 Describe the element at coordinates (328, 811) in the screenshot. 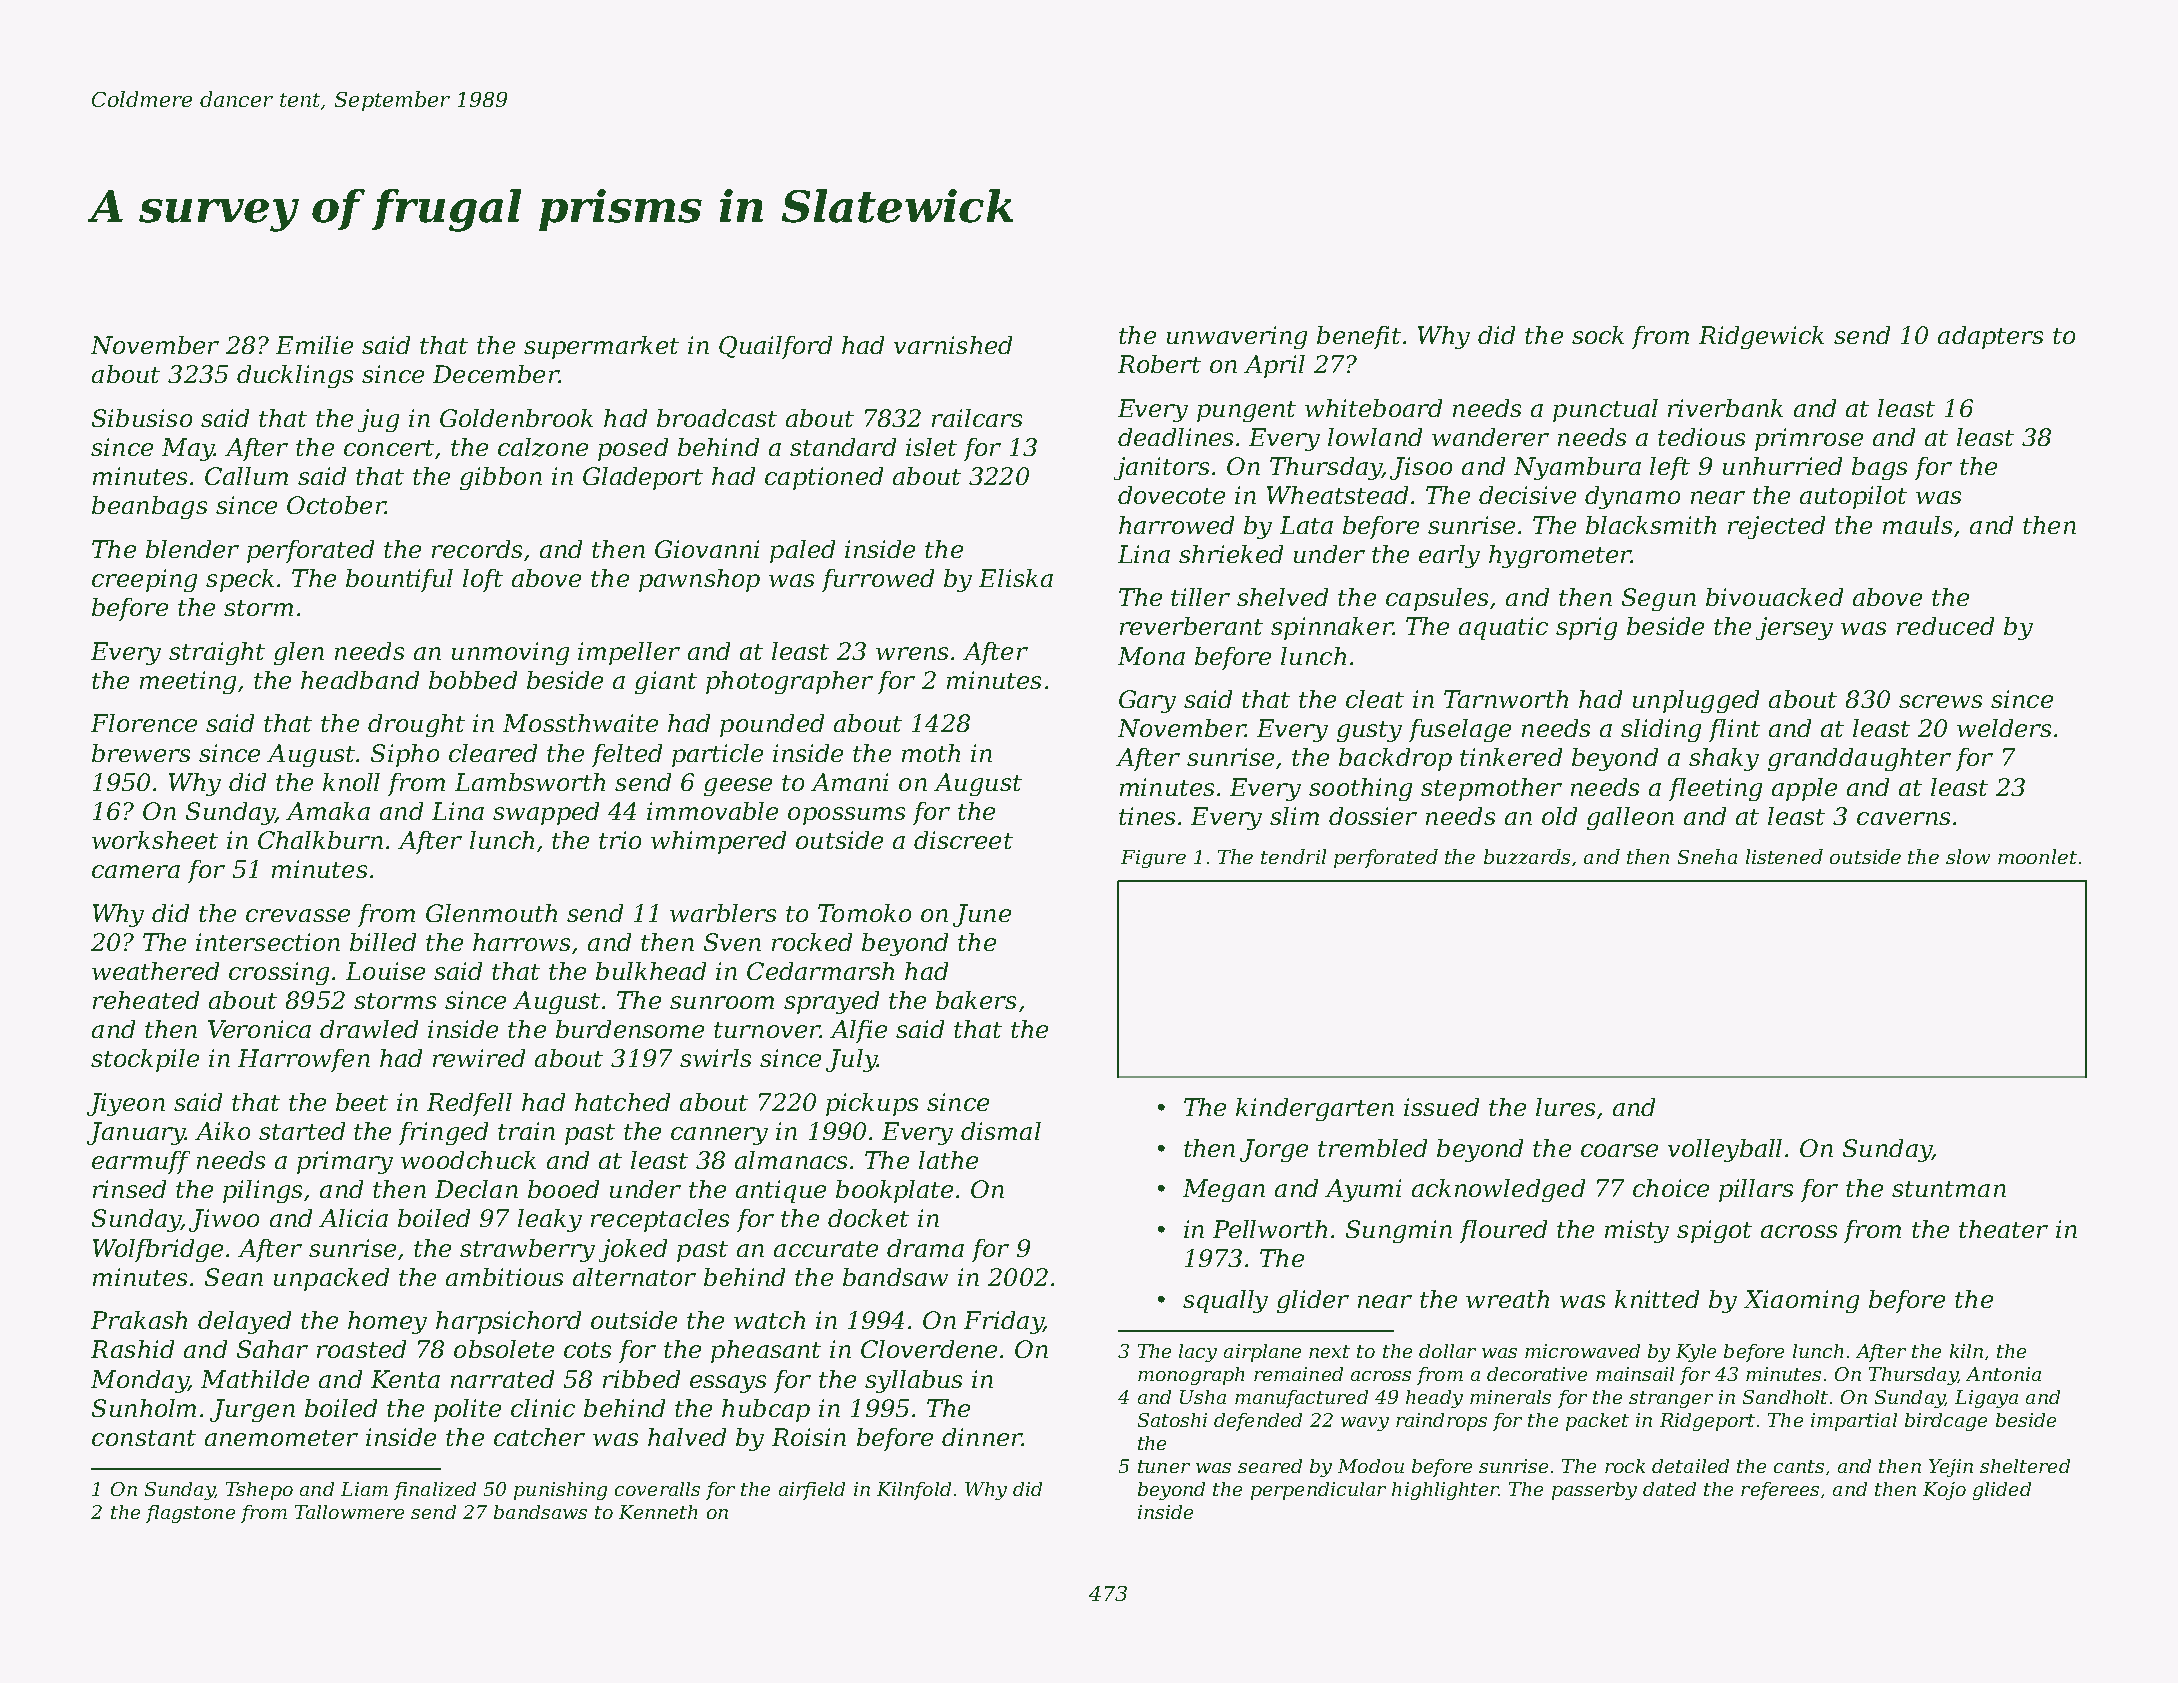

I see `Amaka` at that location.
